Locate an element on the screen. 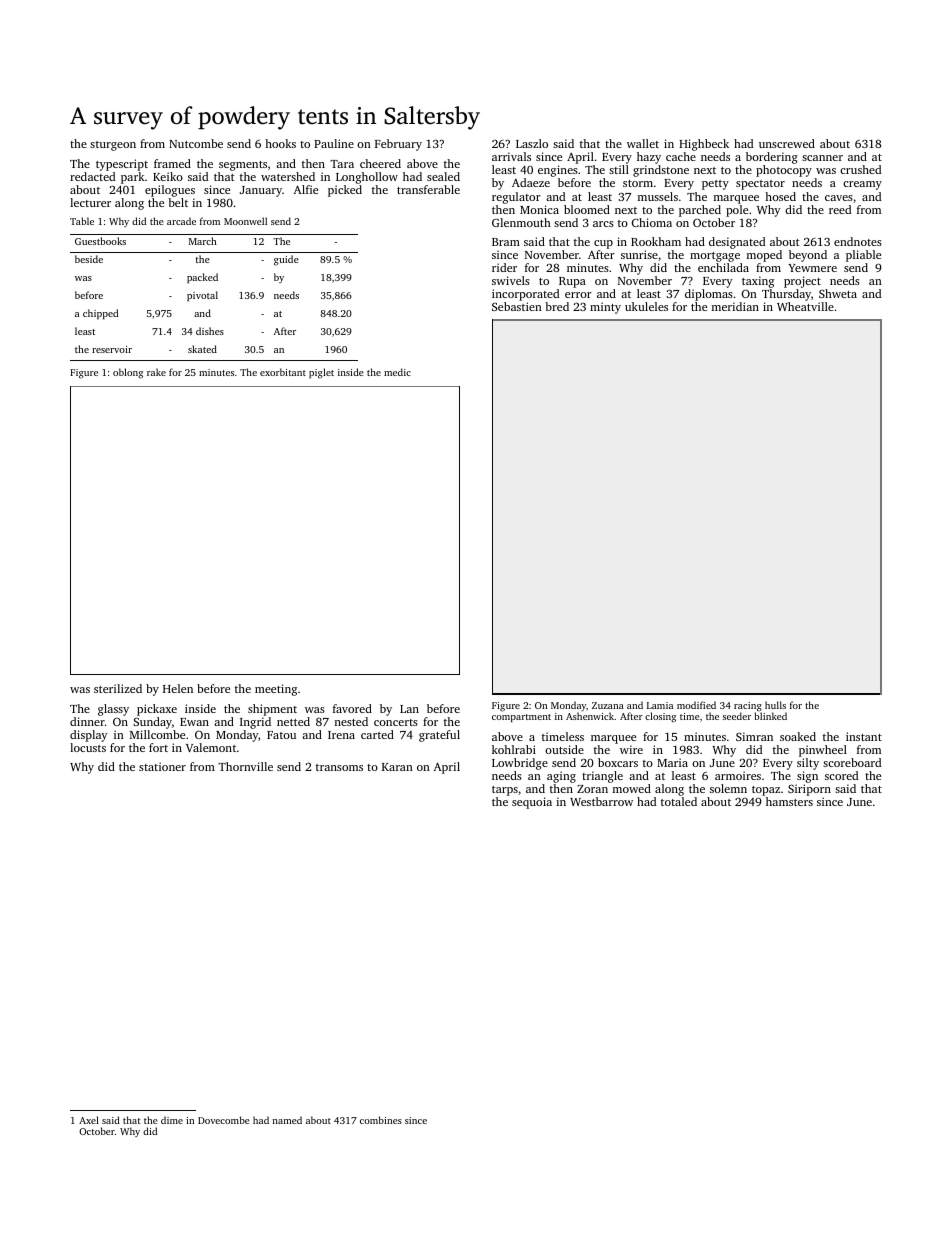  February is located at coordinates (398, 145).
